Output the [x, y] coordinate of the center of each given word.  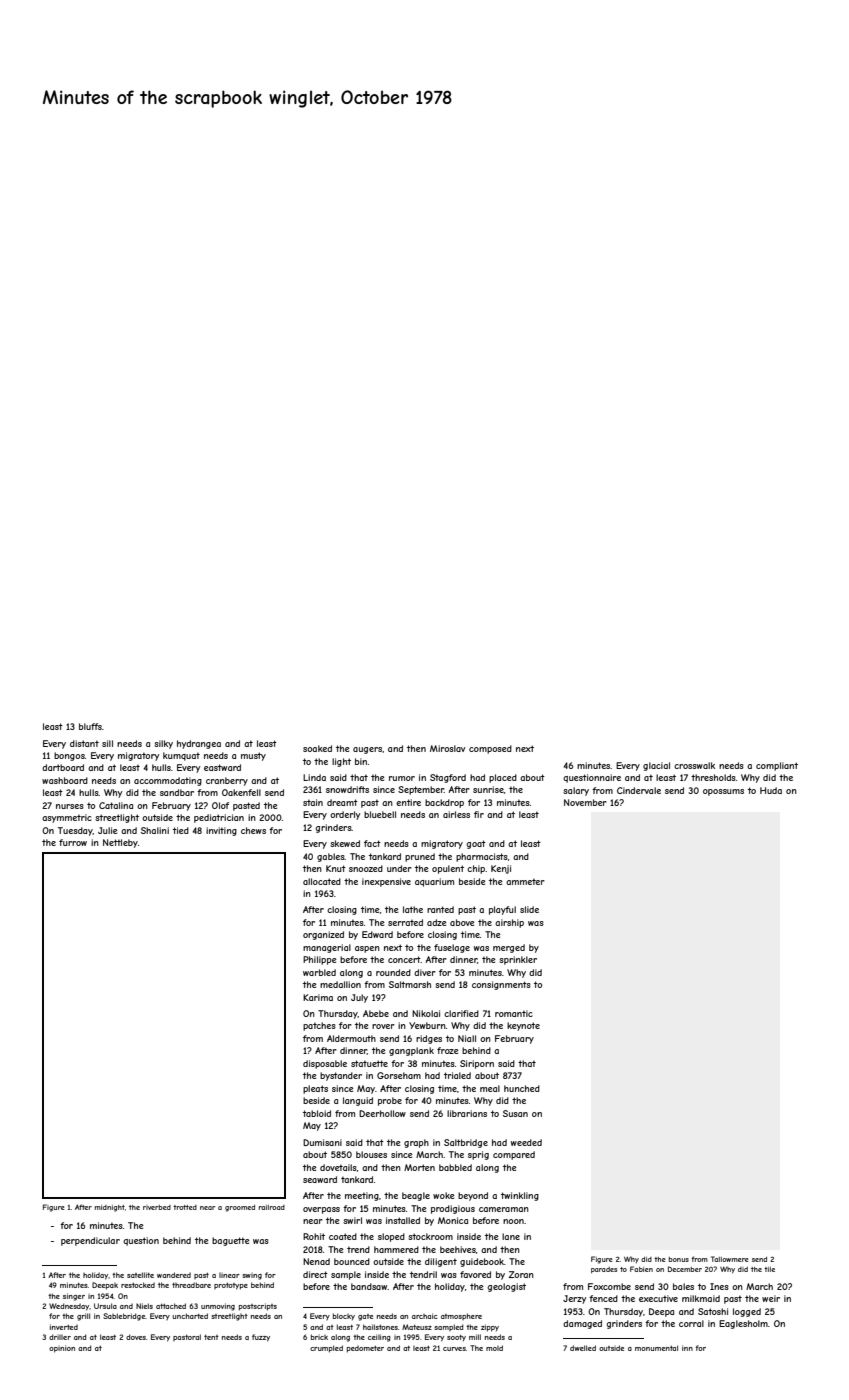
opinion [62, 1349]
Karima [318, 997]
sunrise [488, 789]
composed [490, 749]
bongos [69, 756]
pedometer [365, 1349]
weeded [526, 1142]
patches [319, 1026]
